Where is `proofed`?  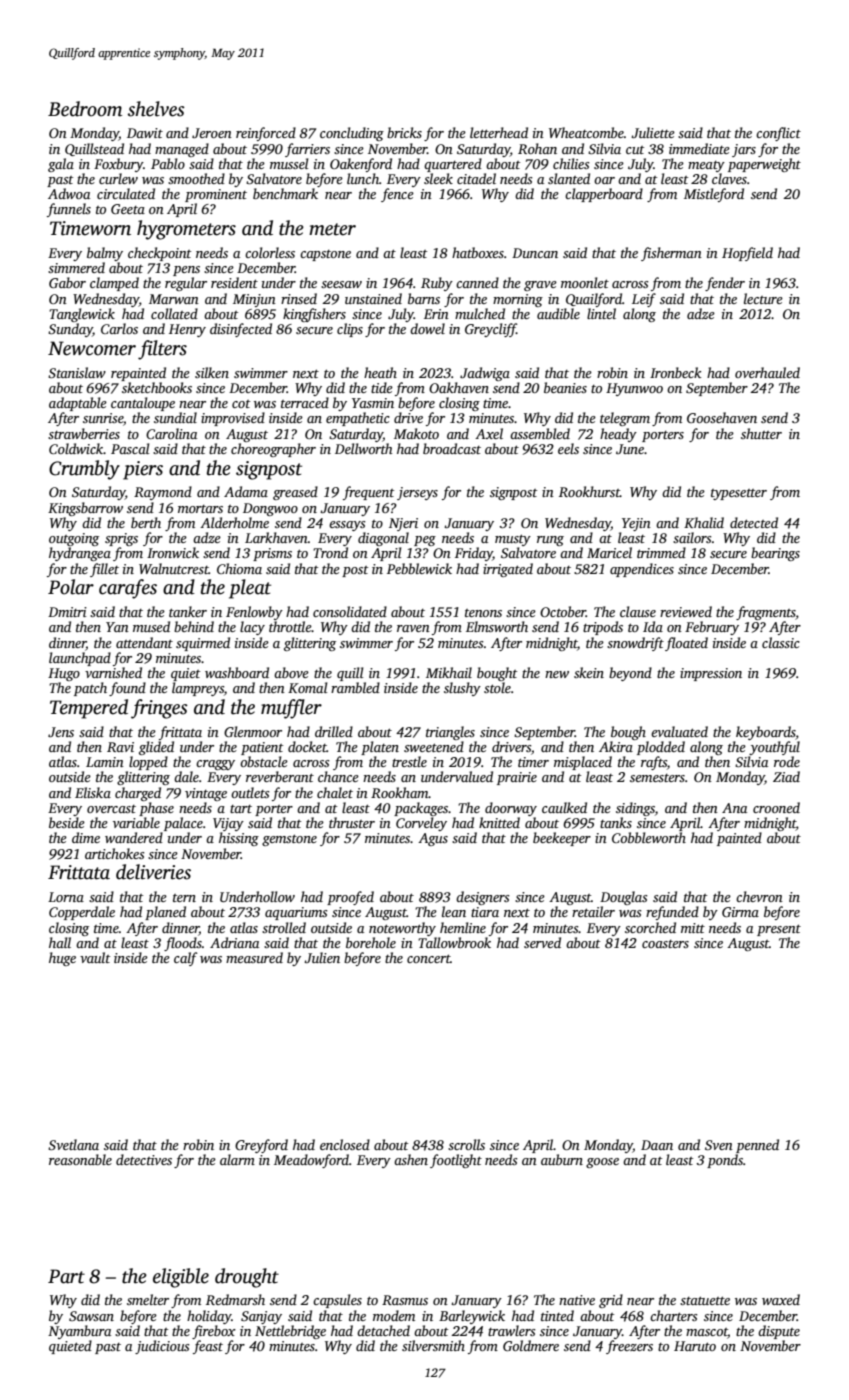 proofed is located at coordinates (350, 898).
